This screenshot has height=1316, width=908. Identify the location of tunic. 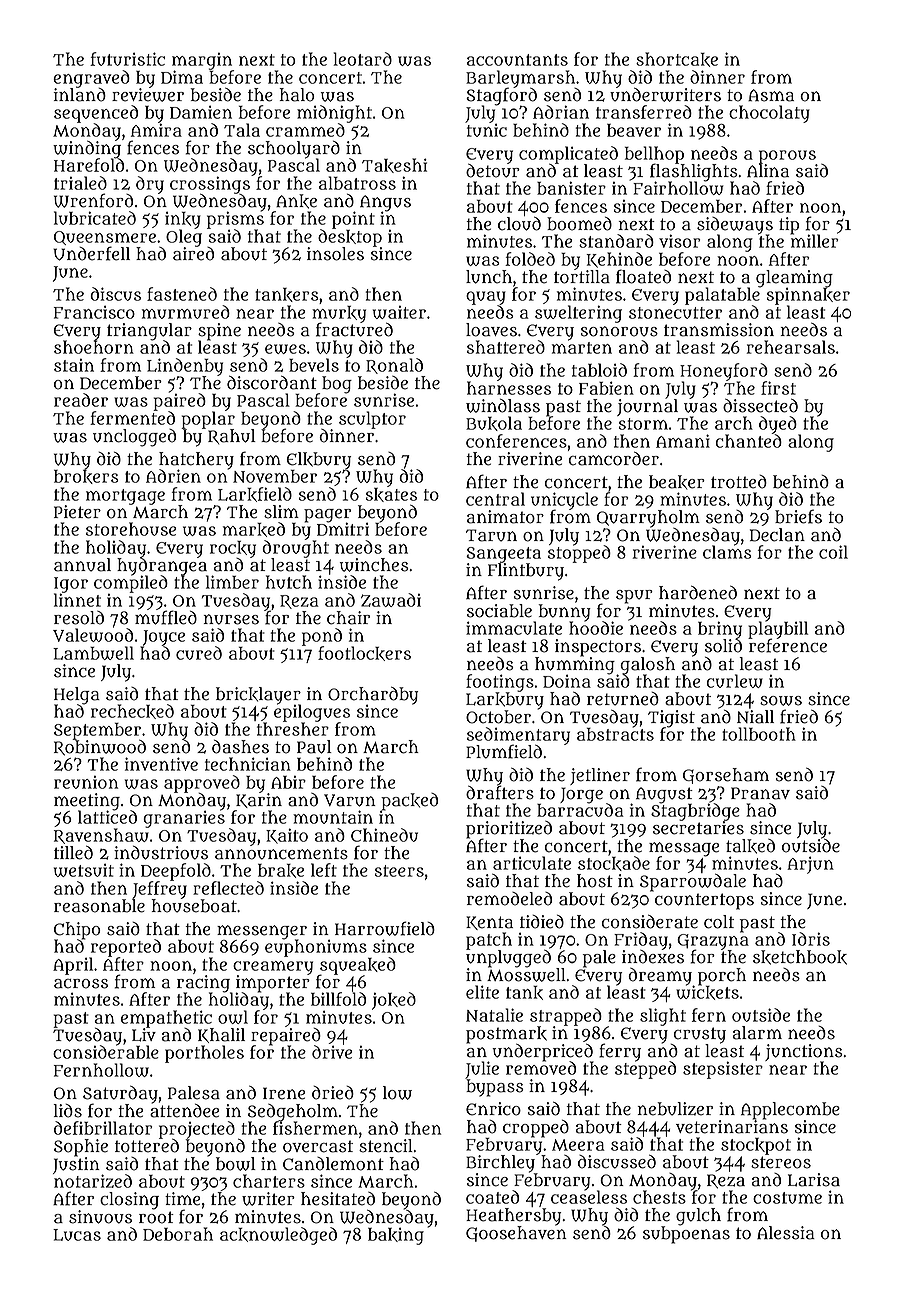
(487, 130).
